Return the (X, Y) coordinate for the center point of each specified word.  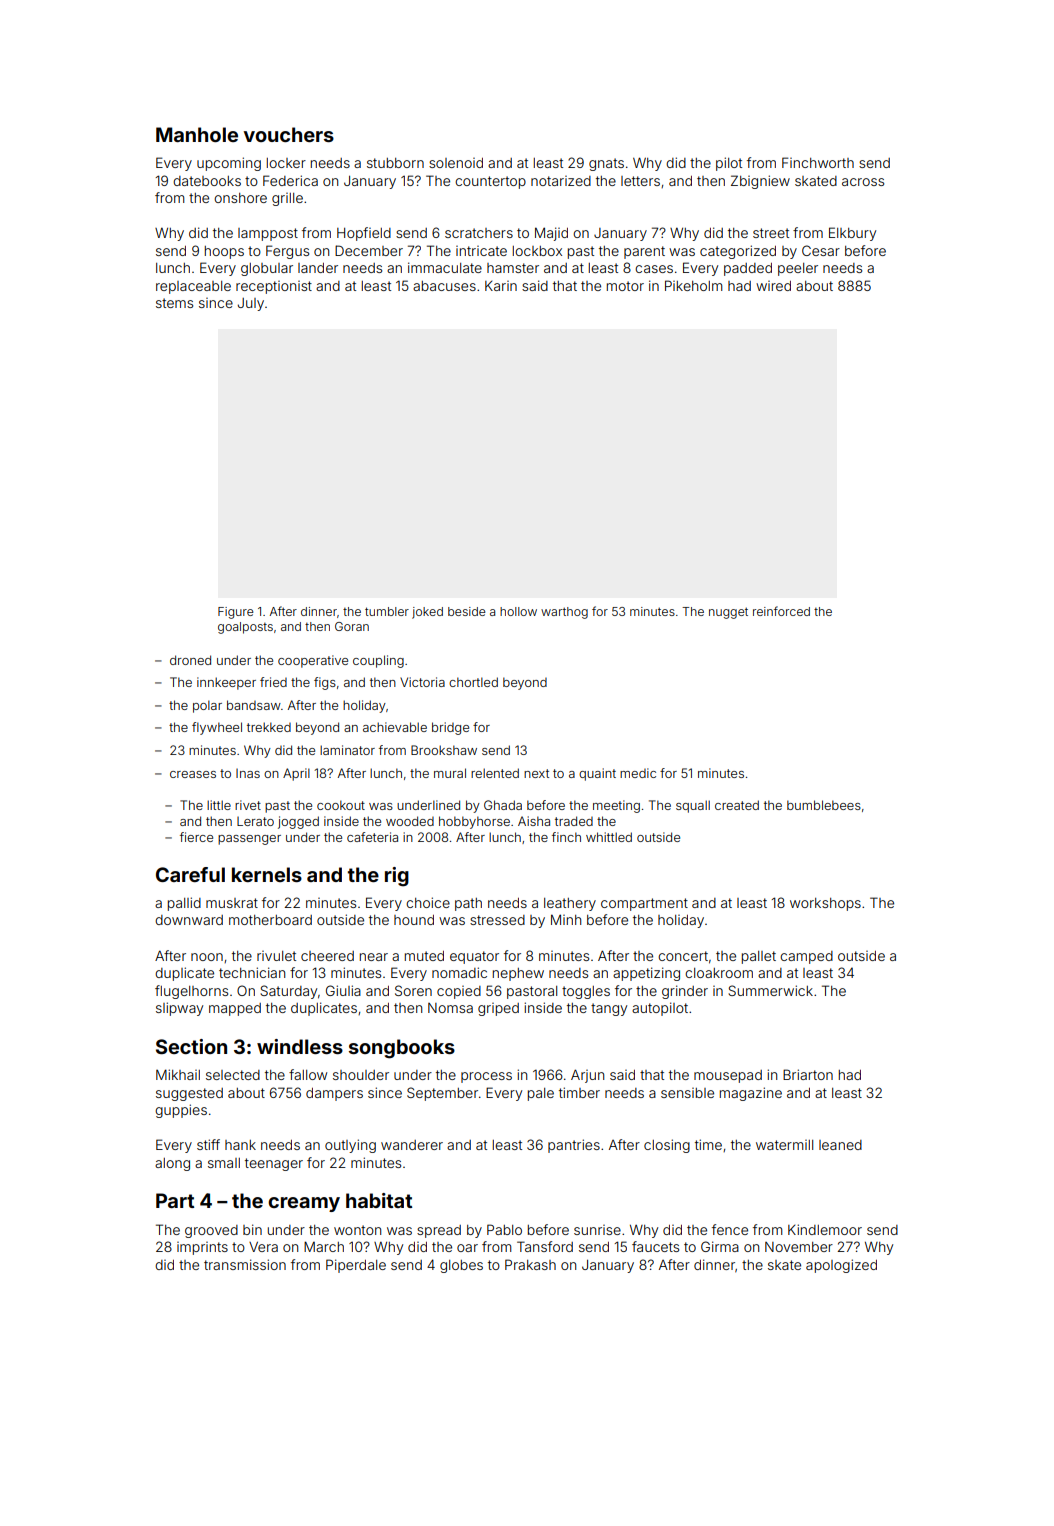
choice (428, 902)
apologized (841, 1266)
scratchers (479, 233)
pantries (574, 1146)
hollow (518, 611)
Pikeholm (693, 285)
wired (773, 286)
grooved (211, 1231)
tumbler (387, 611)
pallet (759, 957)
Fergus (287, 252)
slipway (179, 1009)
